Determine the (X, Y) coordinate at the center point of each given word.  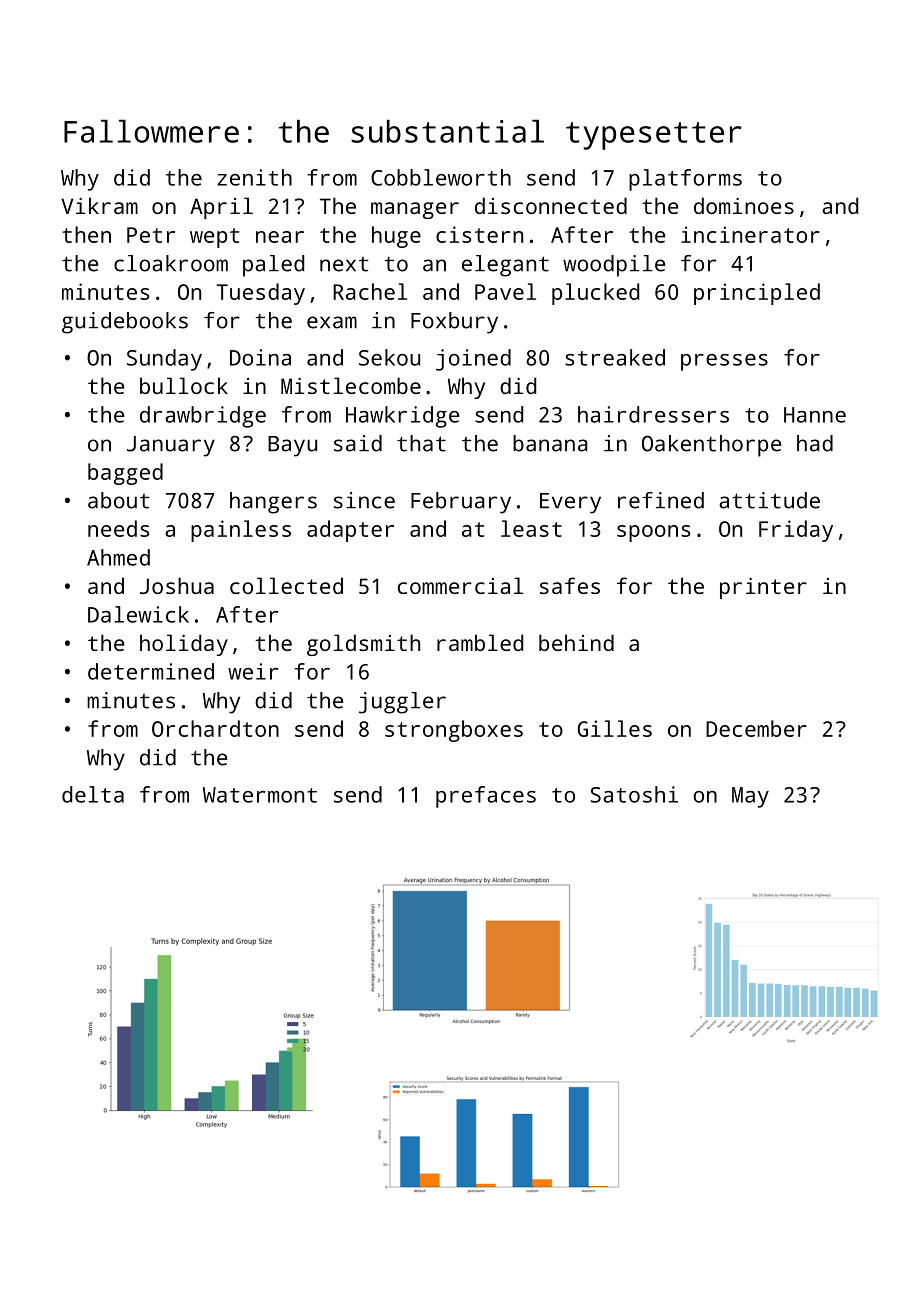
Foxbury (454, 323)
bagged (125, 474)
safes (570, 585)
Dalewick (138, 614)
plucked (595, 294)
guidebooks (125, 323)
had (815, 443)
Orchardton (215, 728)
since (364, 500)
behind (576, 642)
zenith (254, 177)
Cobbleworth (441, 177)
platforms (685, 180)
